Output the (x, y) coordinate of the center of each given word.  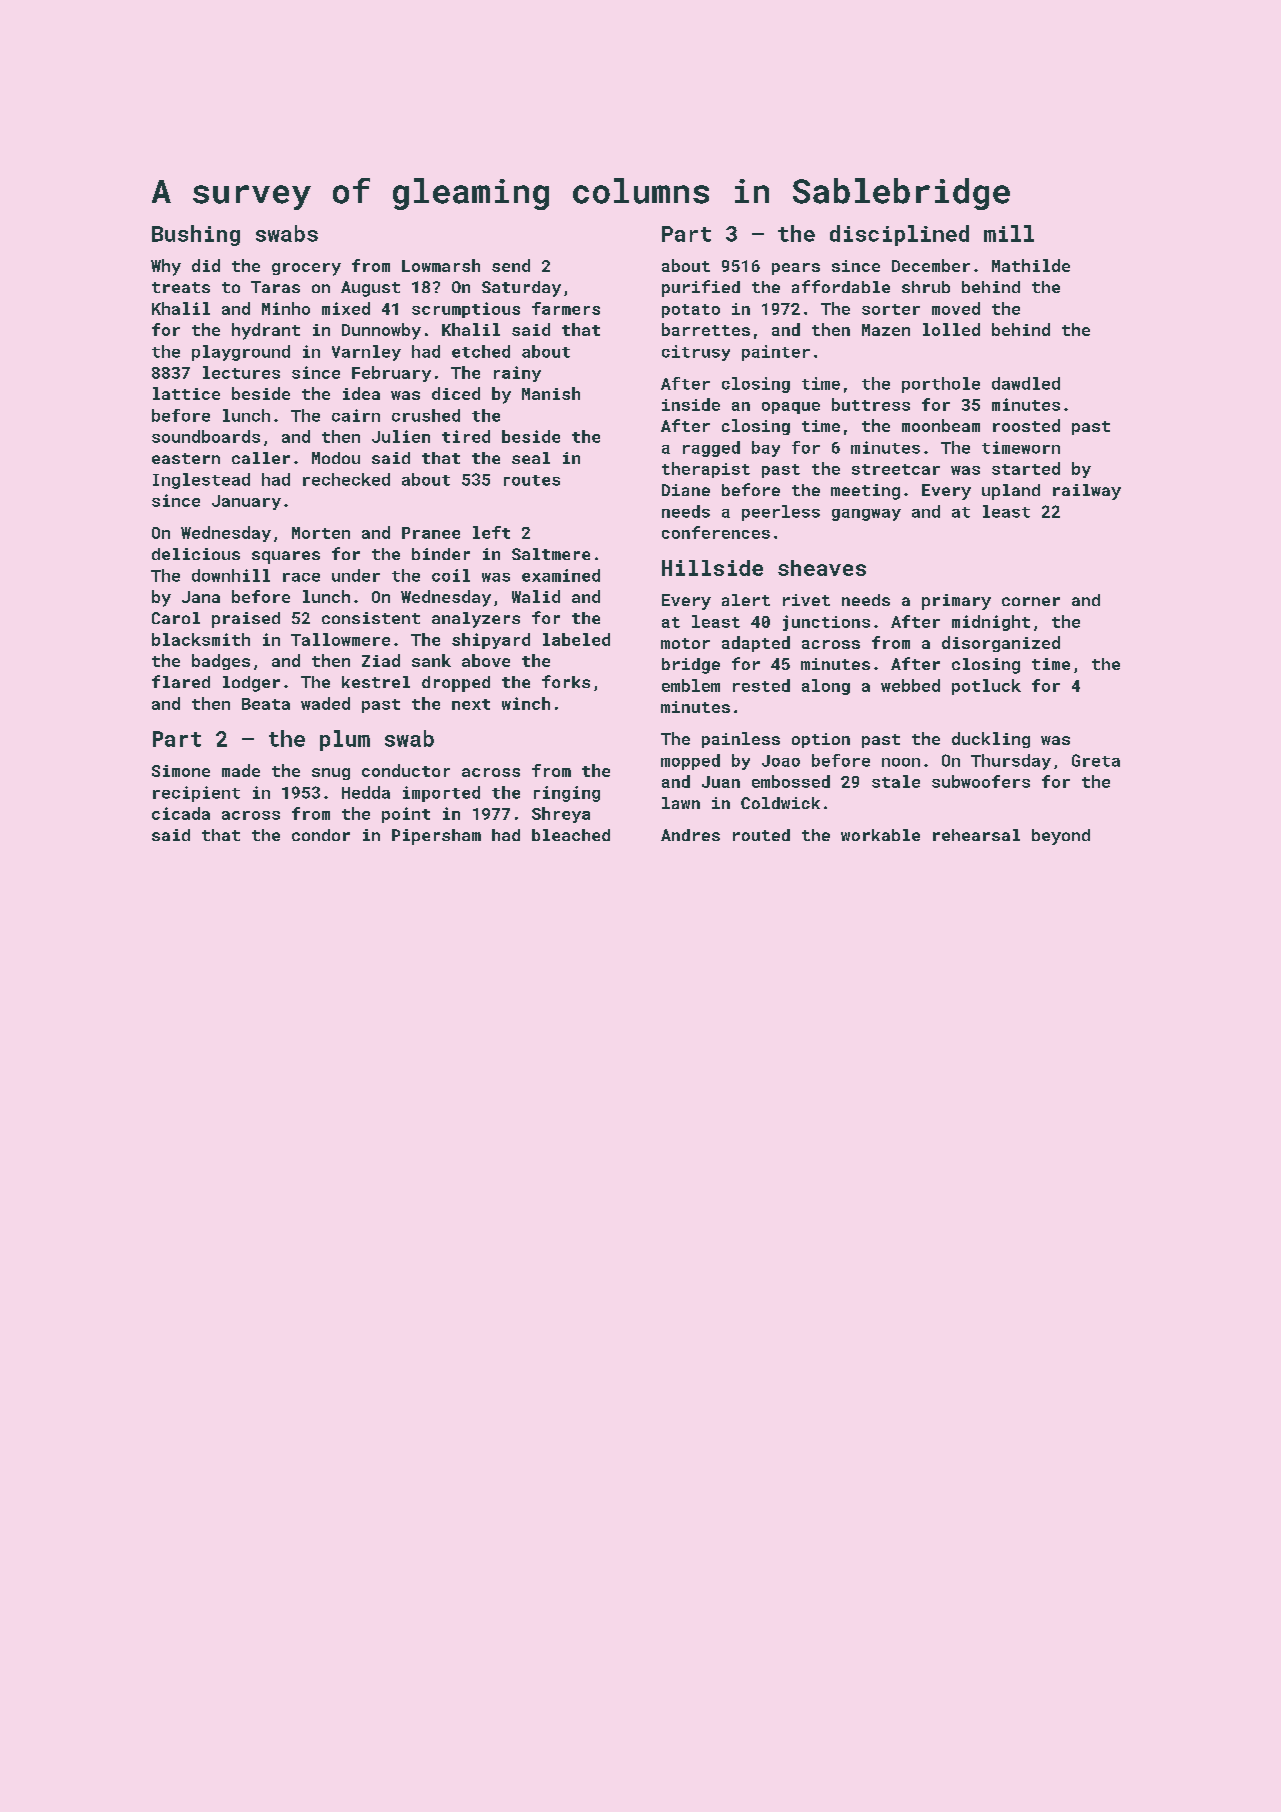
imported (441, 794)
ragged (711, 449)
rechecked (346, 479)
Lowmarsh (441, 265)
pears (796, 269)
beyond (1061, 837)
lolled (951, 329)
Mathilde (1031, 265)
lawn (681, 803)
